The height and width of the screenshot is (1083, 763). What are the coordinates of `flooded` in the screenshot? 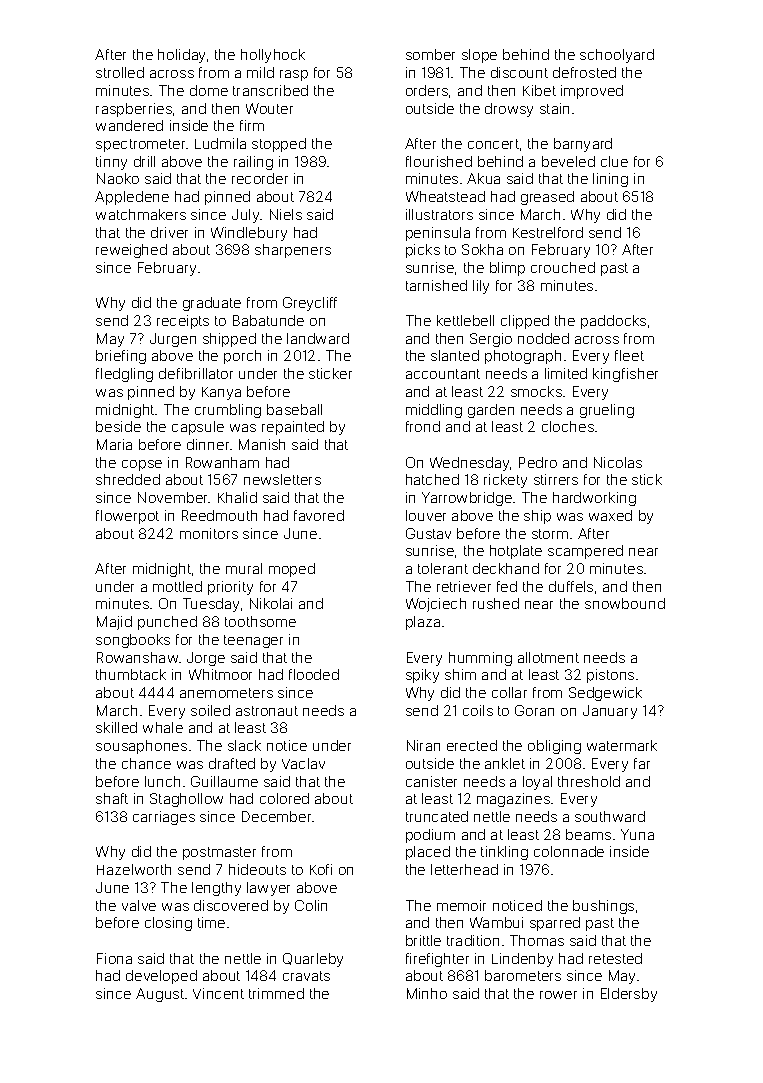 It's located at (314, 674).
